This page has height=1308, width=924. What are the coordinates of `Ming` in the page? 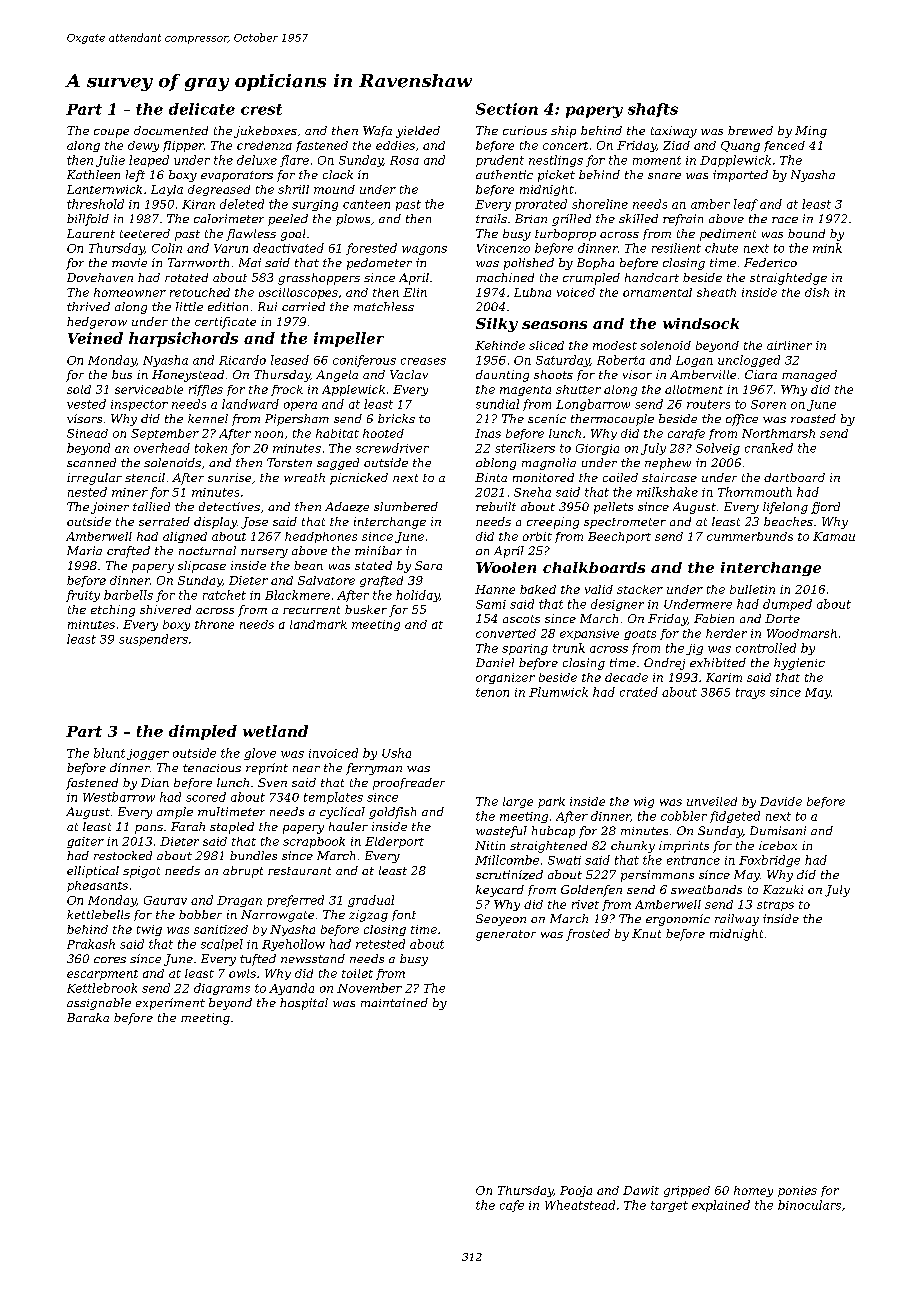 It's located at (811, 132).
